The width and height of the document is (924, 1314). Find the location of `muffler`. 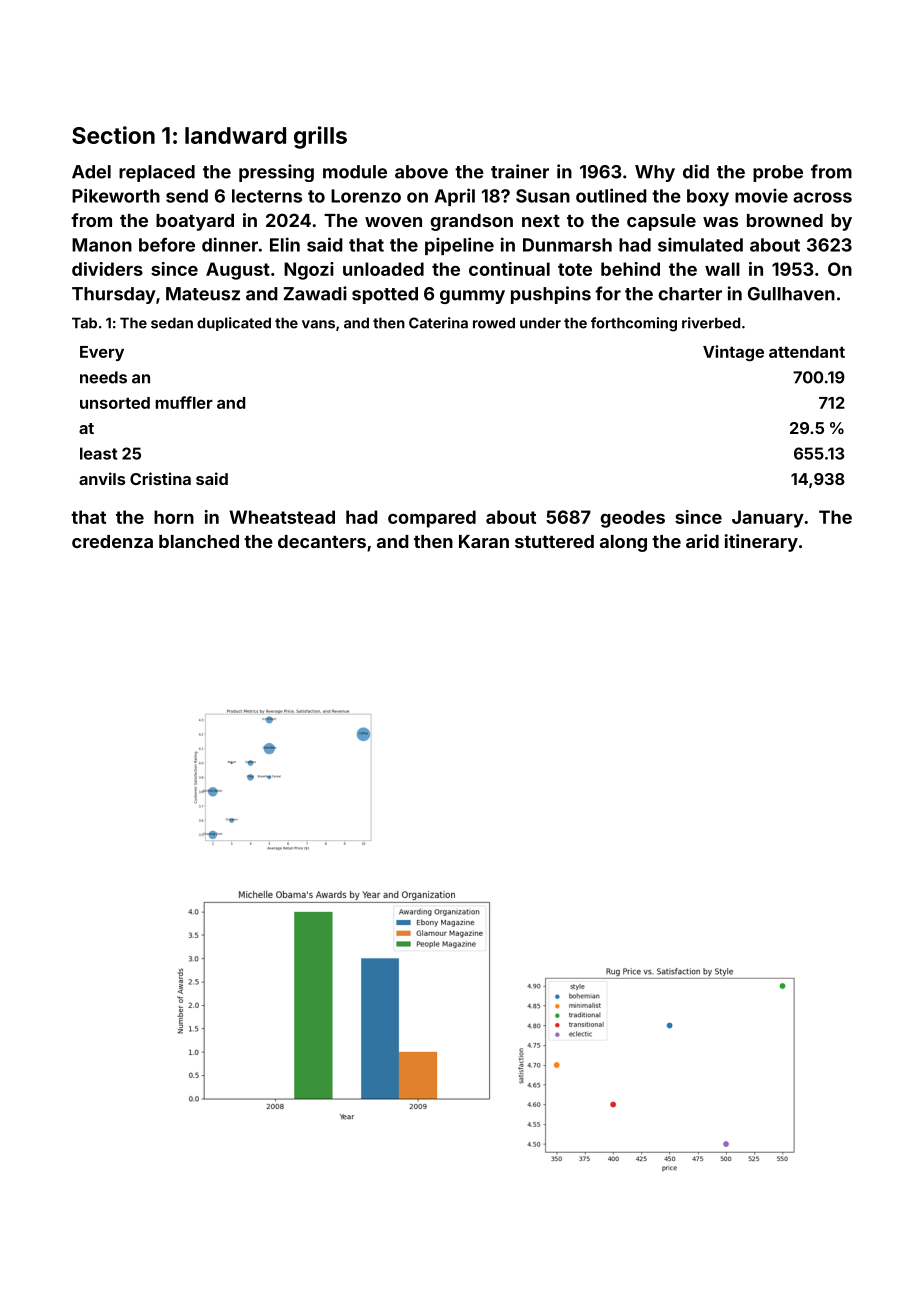

muffler is located at coordinates (184, 402).
